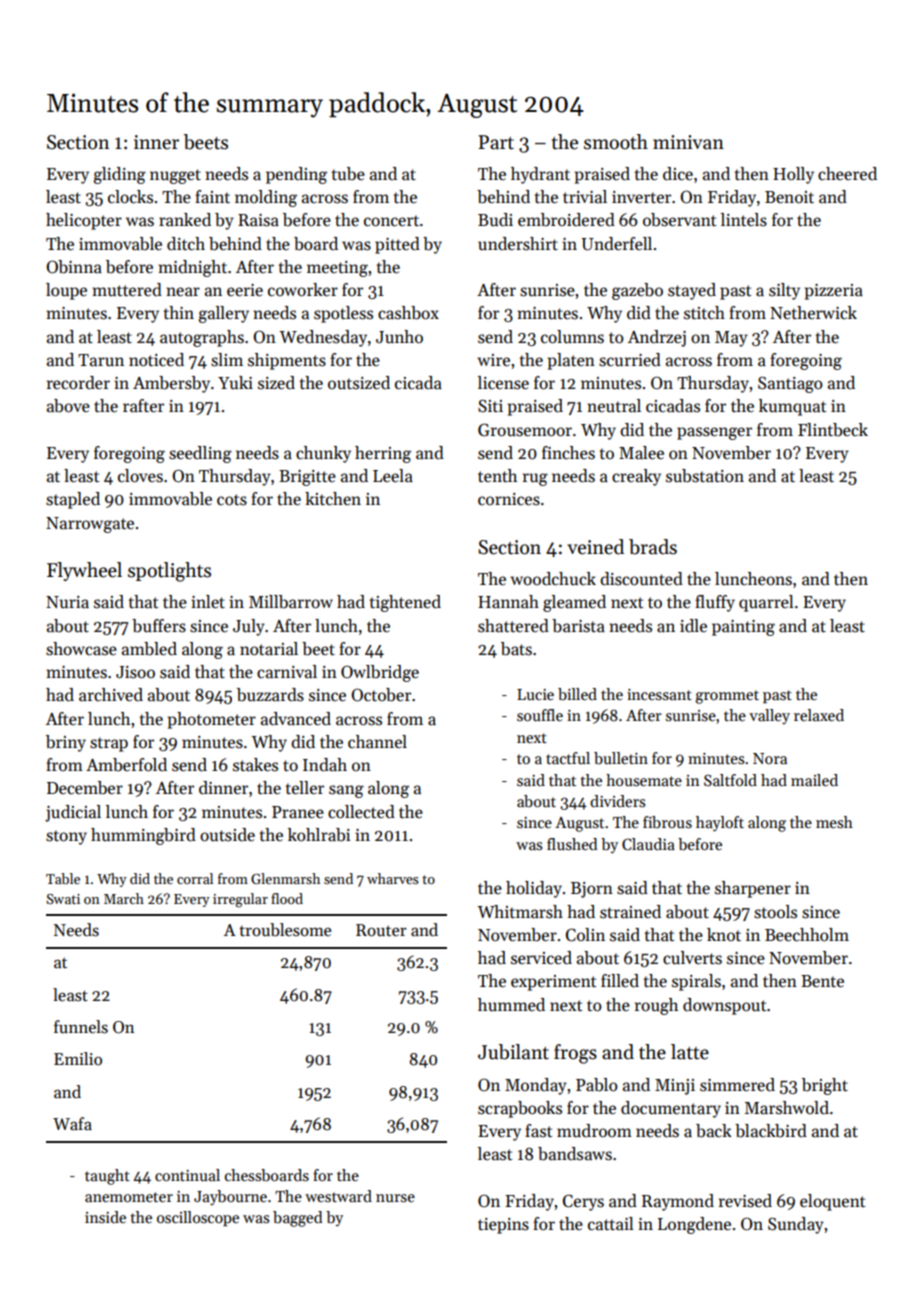  What do you see at coordinates (694, 1225) in the image?
I see `Longdene` at bounding box center [694, 1225].
